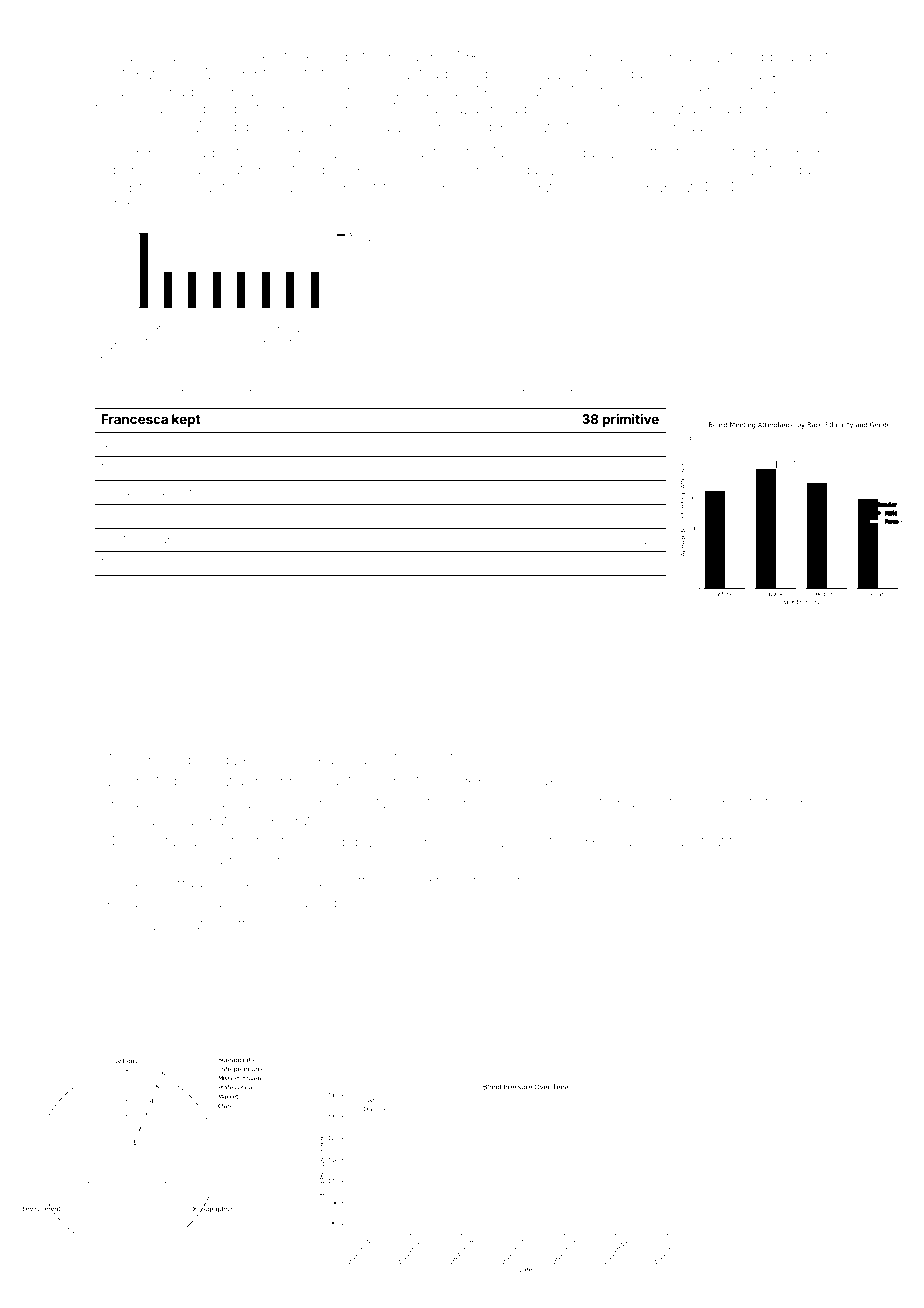 The height and width of the screenshot is (1308, 924). What do you see at coordinates (167, 540) in the screenshot?
I see `adapter` at bounding box center [167, 540].
